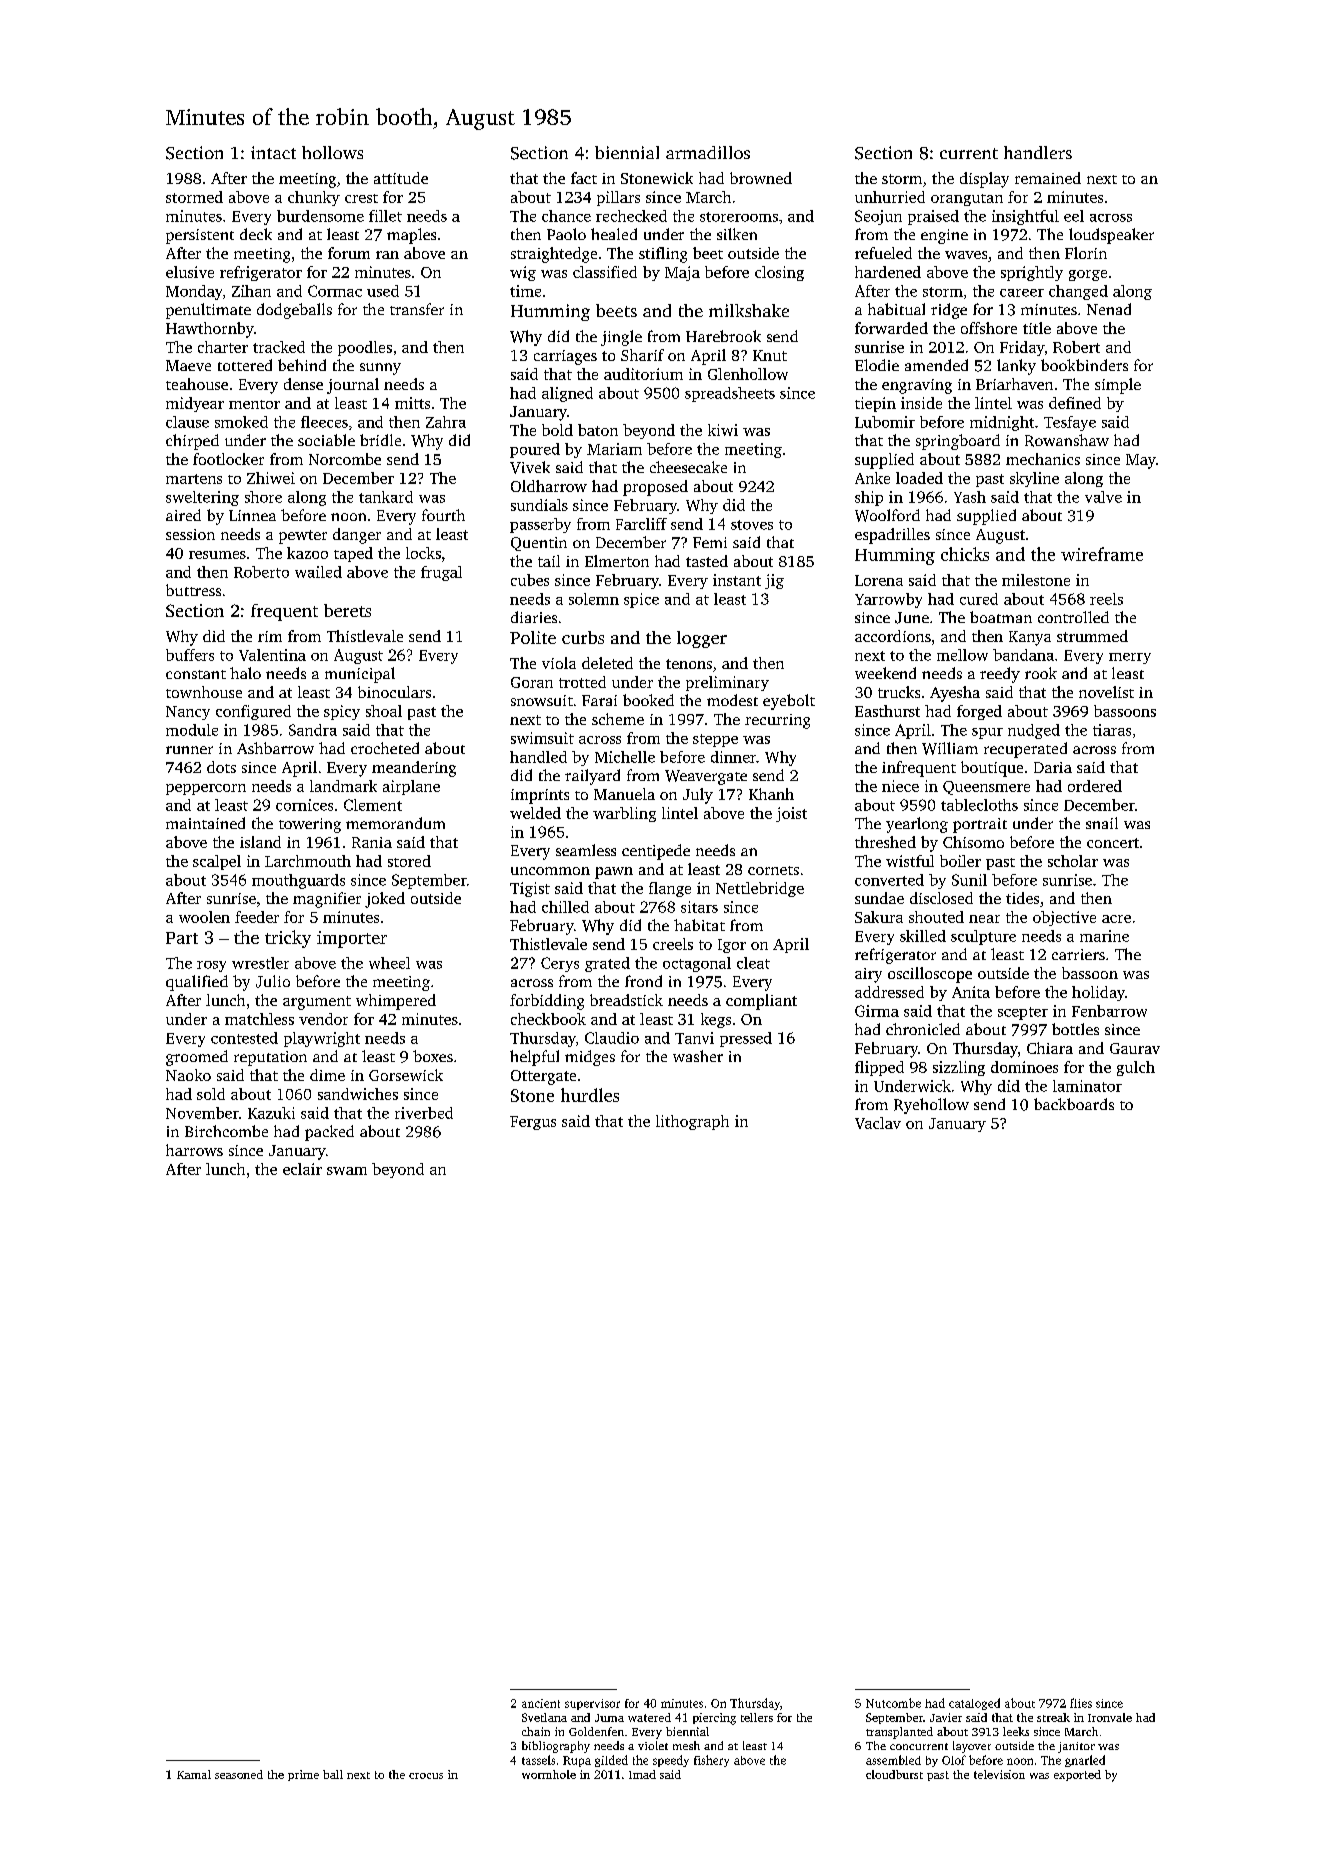 This screenshot has height=1875, width=1326. I want to click on Ironvale, so click(1110, 1717).
